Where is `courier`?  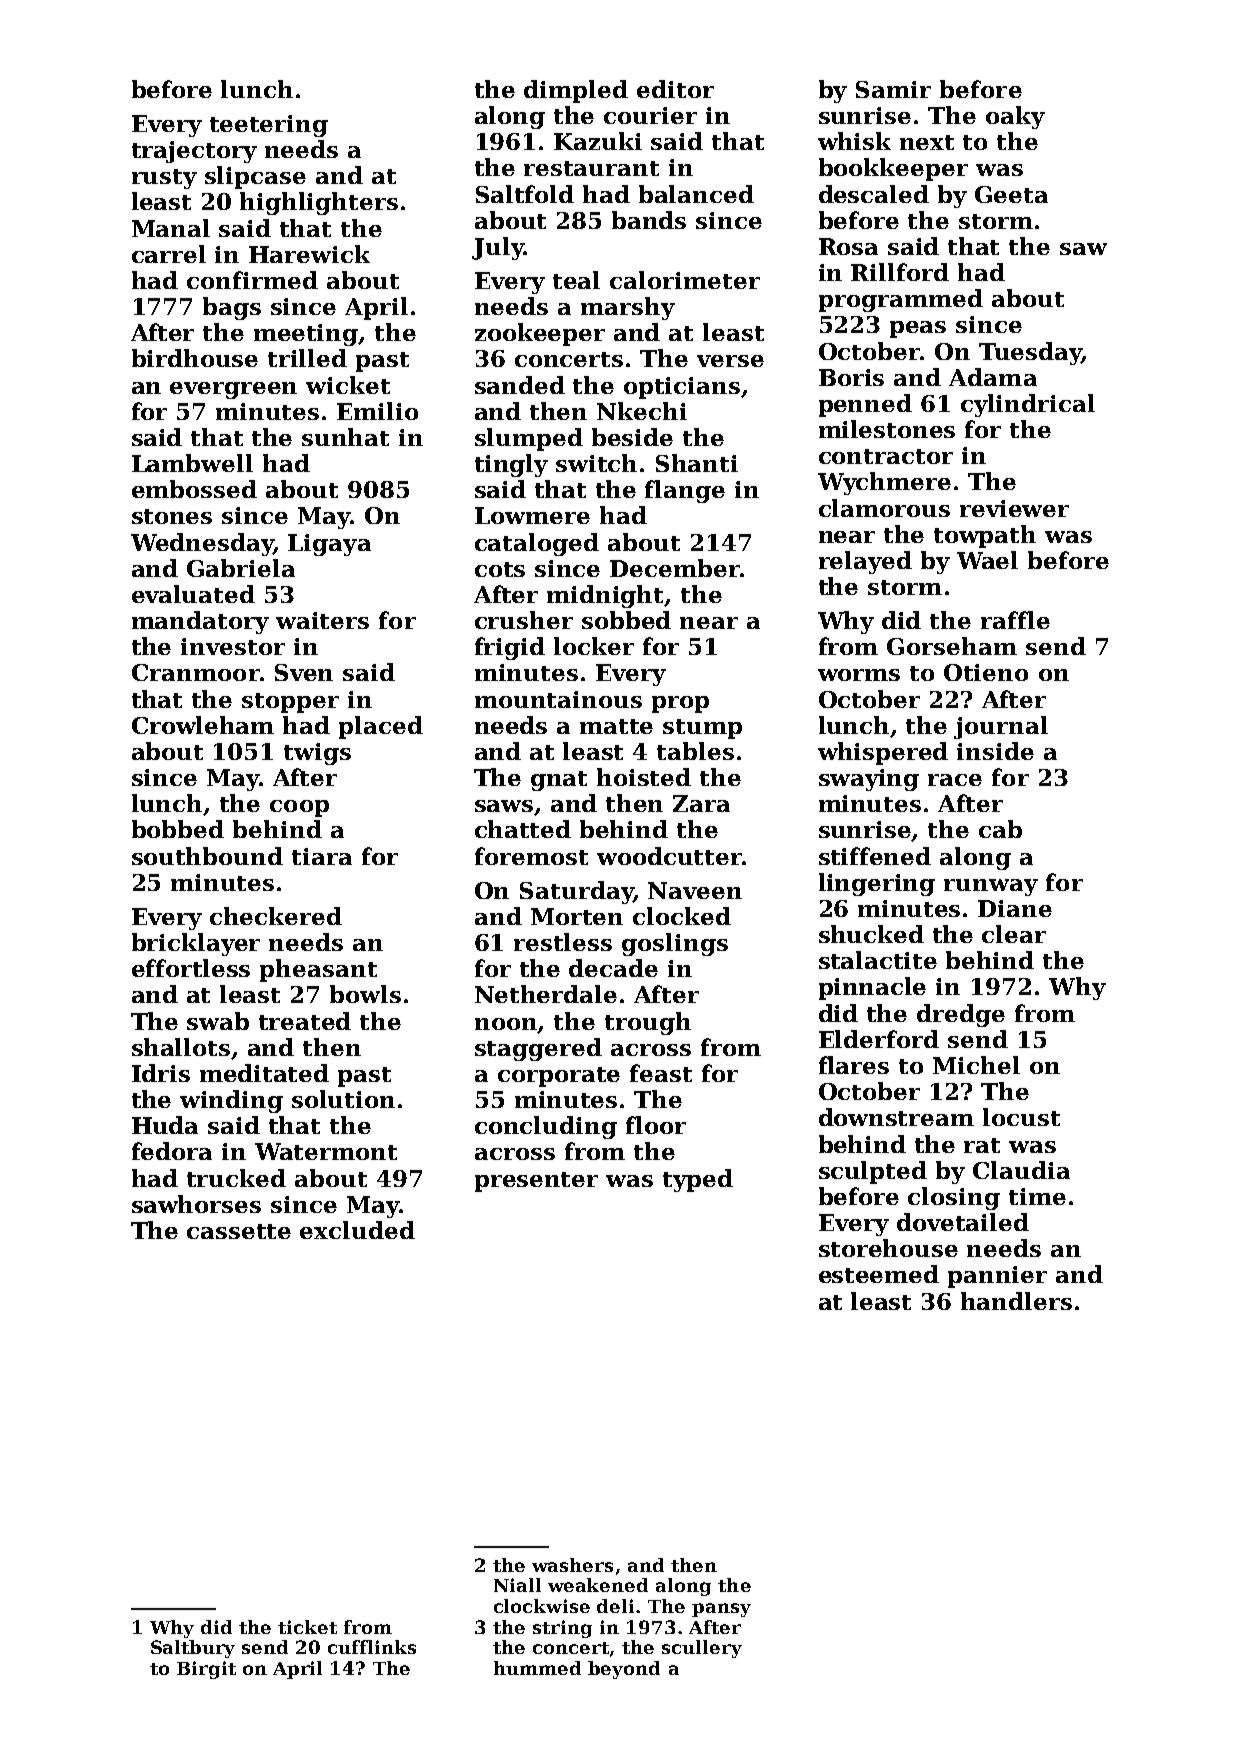
courier is located at coordinates (650, 115).
